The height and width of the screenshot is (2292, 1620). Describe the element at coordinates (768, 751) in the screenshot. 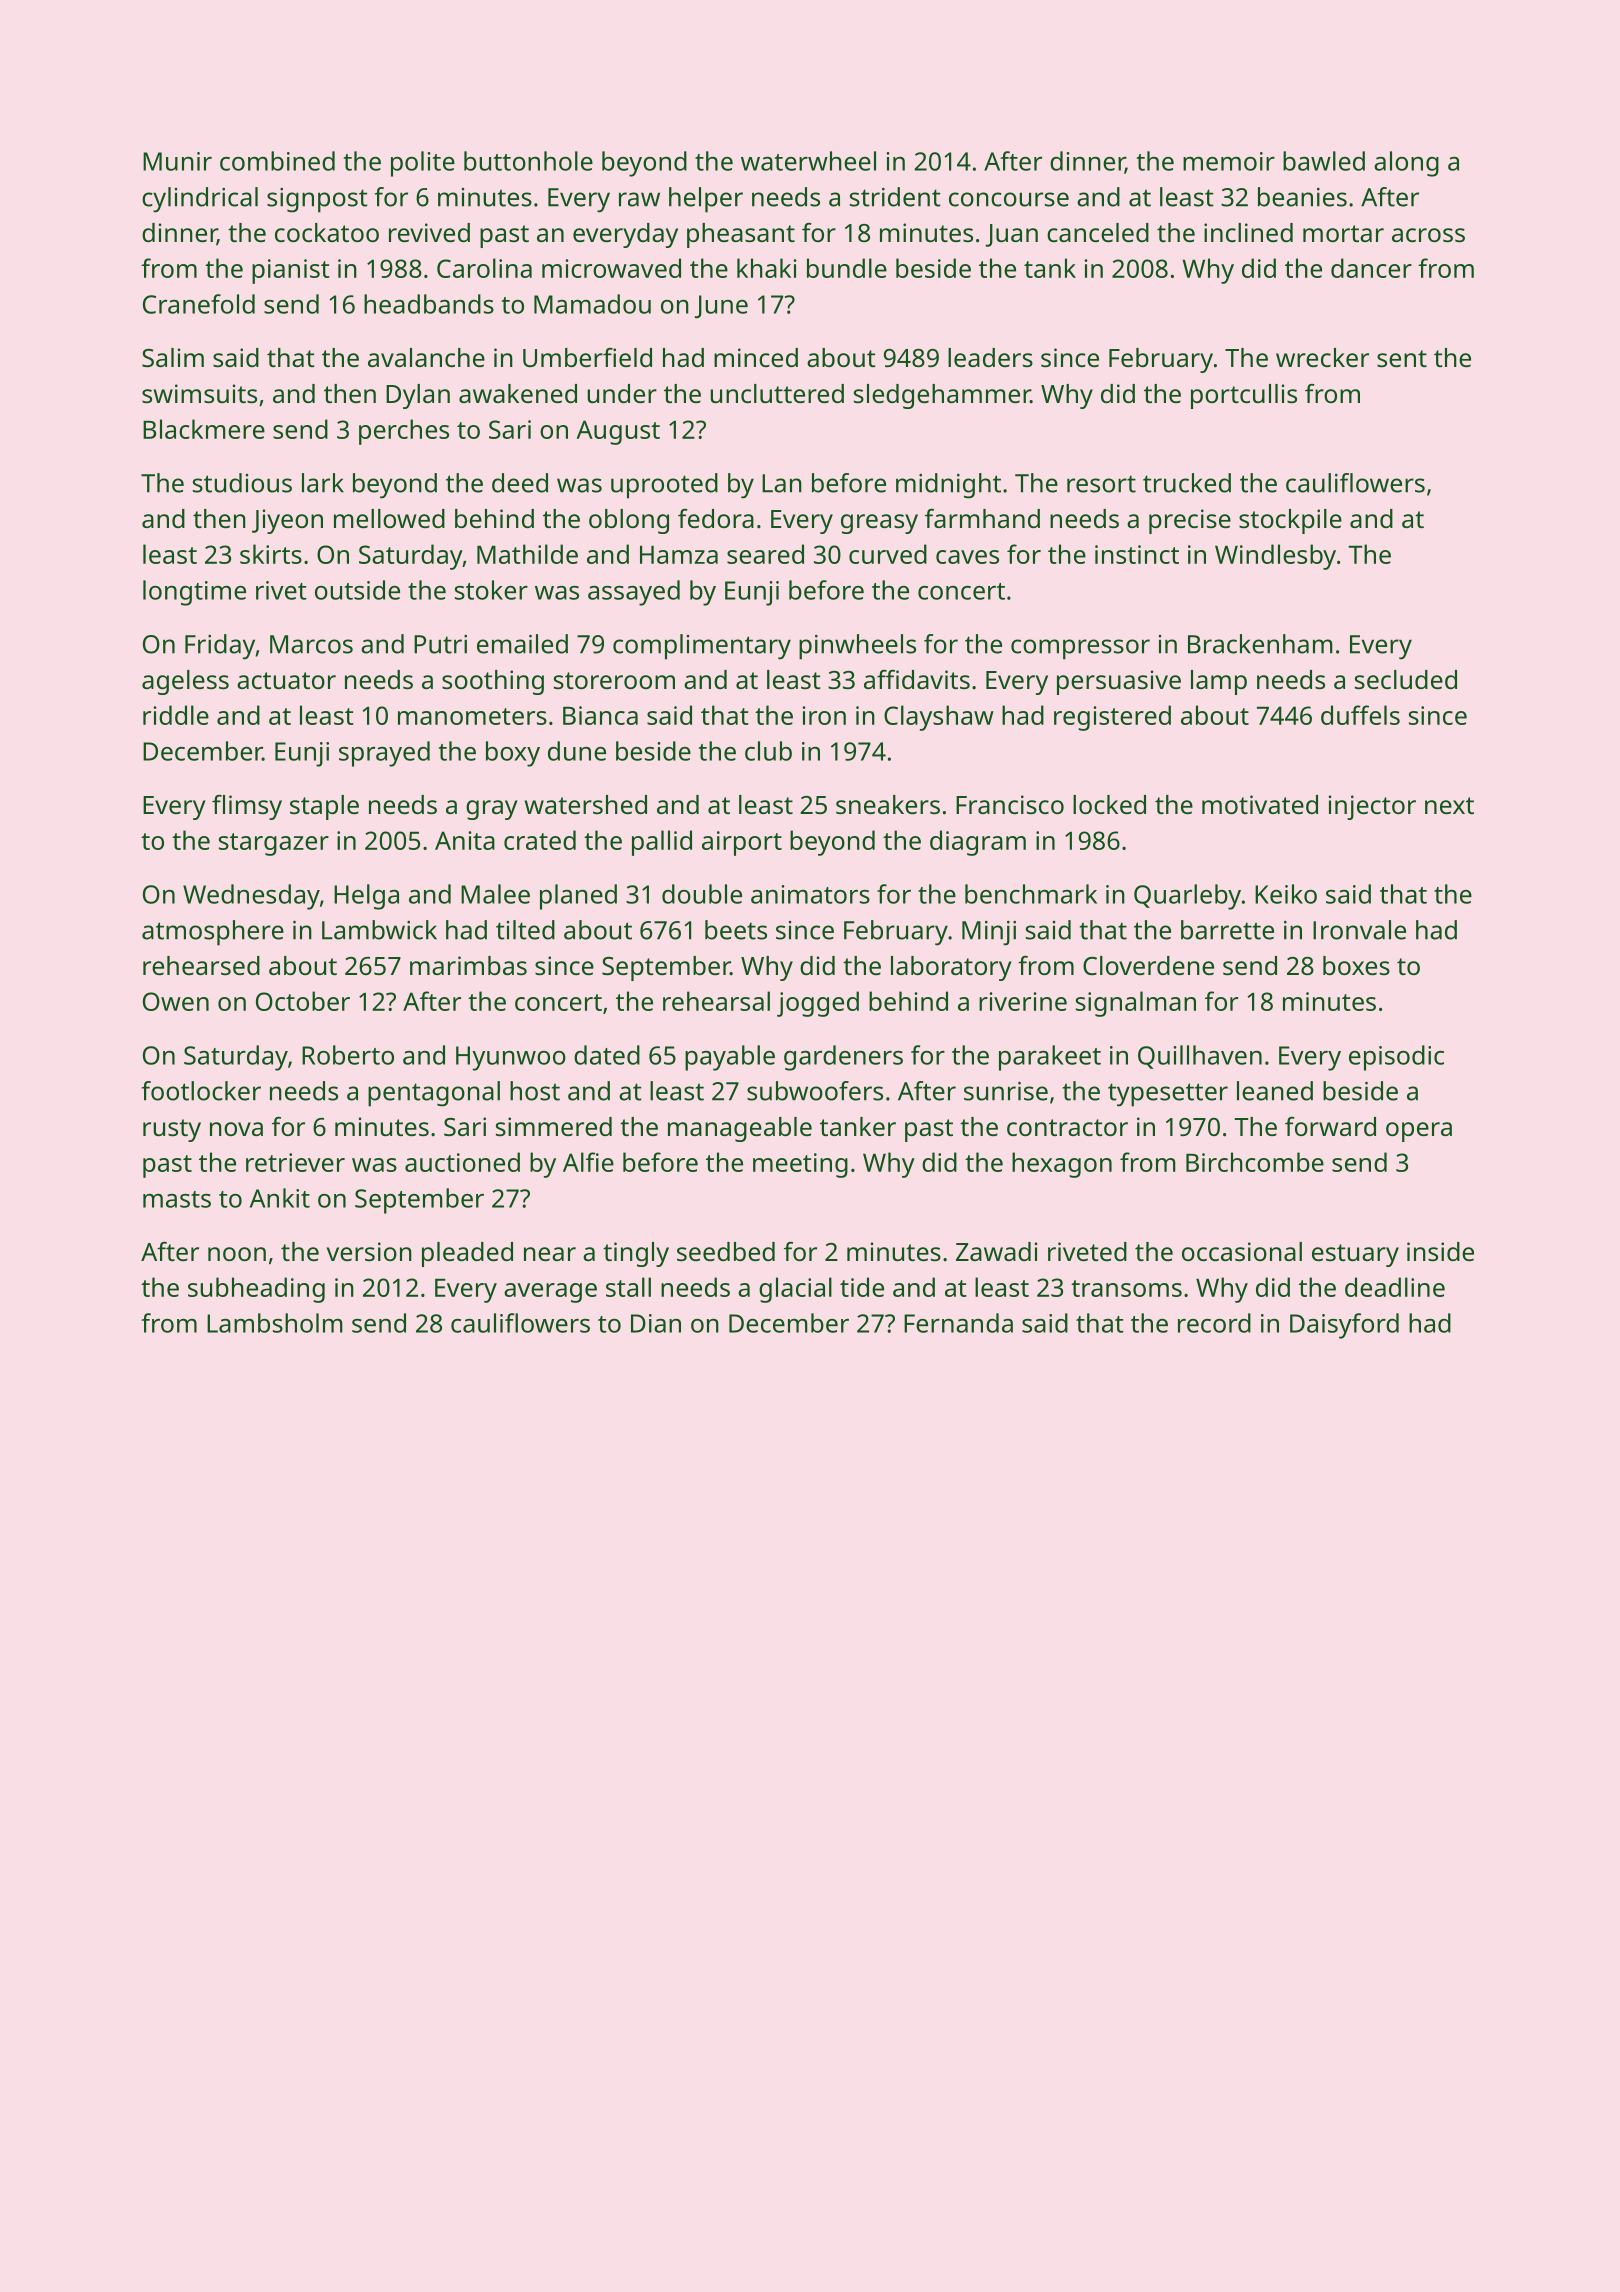

I see `club` at that location.
